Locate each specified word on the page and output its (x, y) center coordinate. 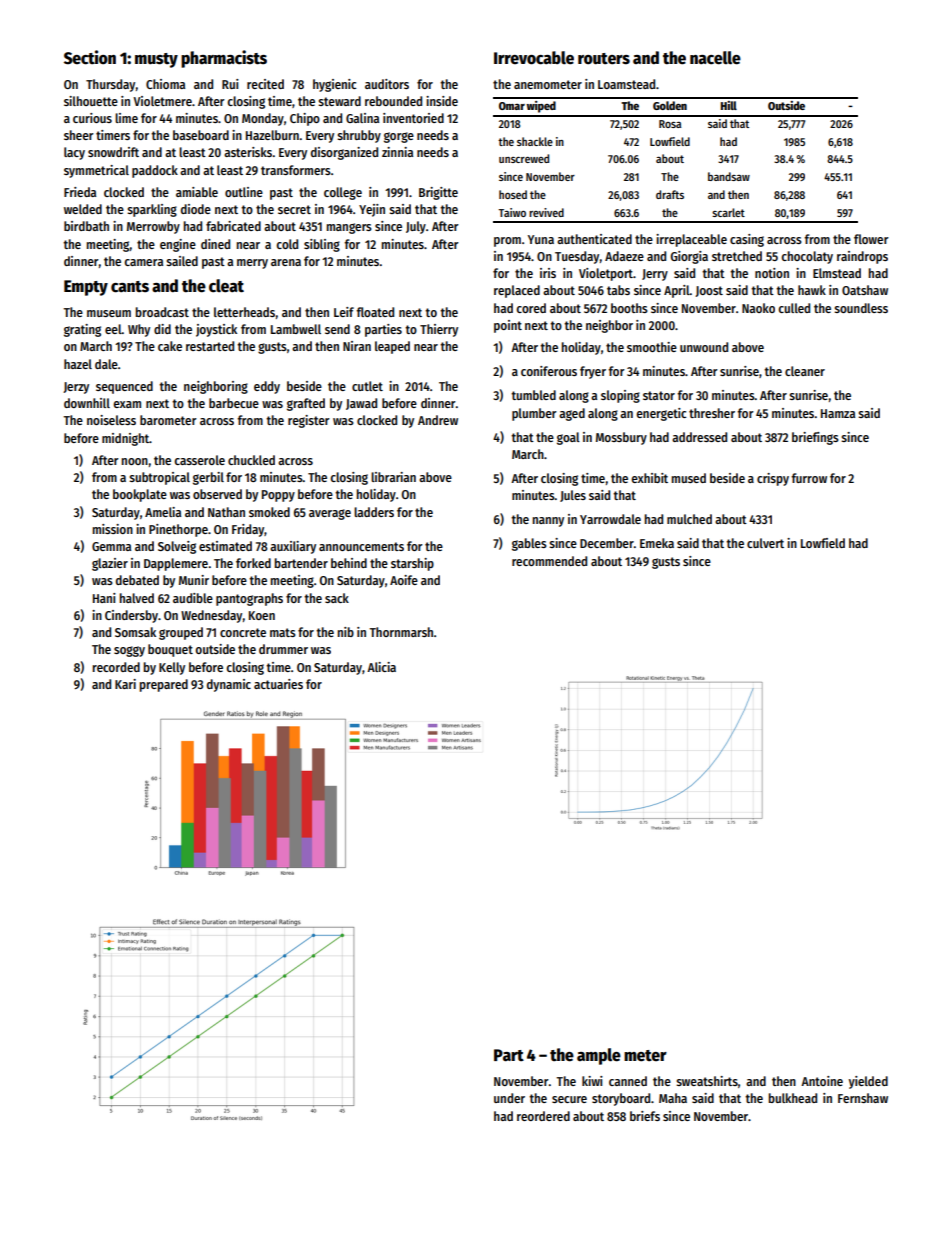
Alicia (381, 667)
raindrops (862, 257)
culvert (765, 543)
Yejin (372, 210)
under (509, 1098)
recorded (116, 667)
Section (90, 57)
